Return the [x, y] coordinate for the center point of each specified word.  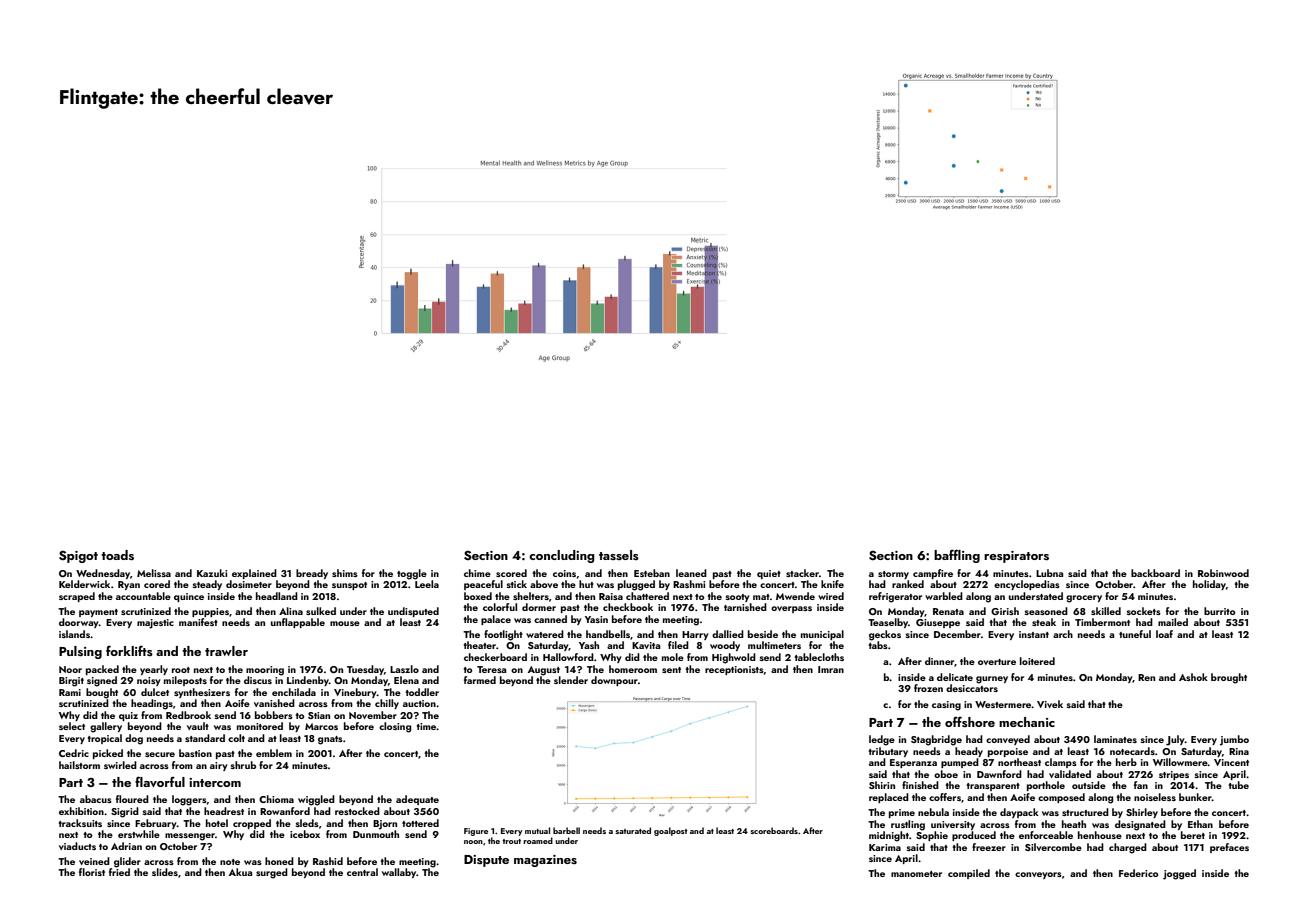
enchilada [294, 692]
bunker [1195, 797]
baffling [957, 556]
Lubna [1049, 573]
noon [473, 842]
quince [189, 597]
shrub [243, 765]
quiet [769, 574]
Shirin [882, 785]
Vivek [1050, 704]
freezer [989, 847]
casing [946, 706]
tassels [619, 555]
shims [345, 573]
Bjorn [385, 825]
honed [279, 861]
